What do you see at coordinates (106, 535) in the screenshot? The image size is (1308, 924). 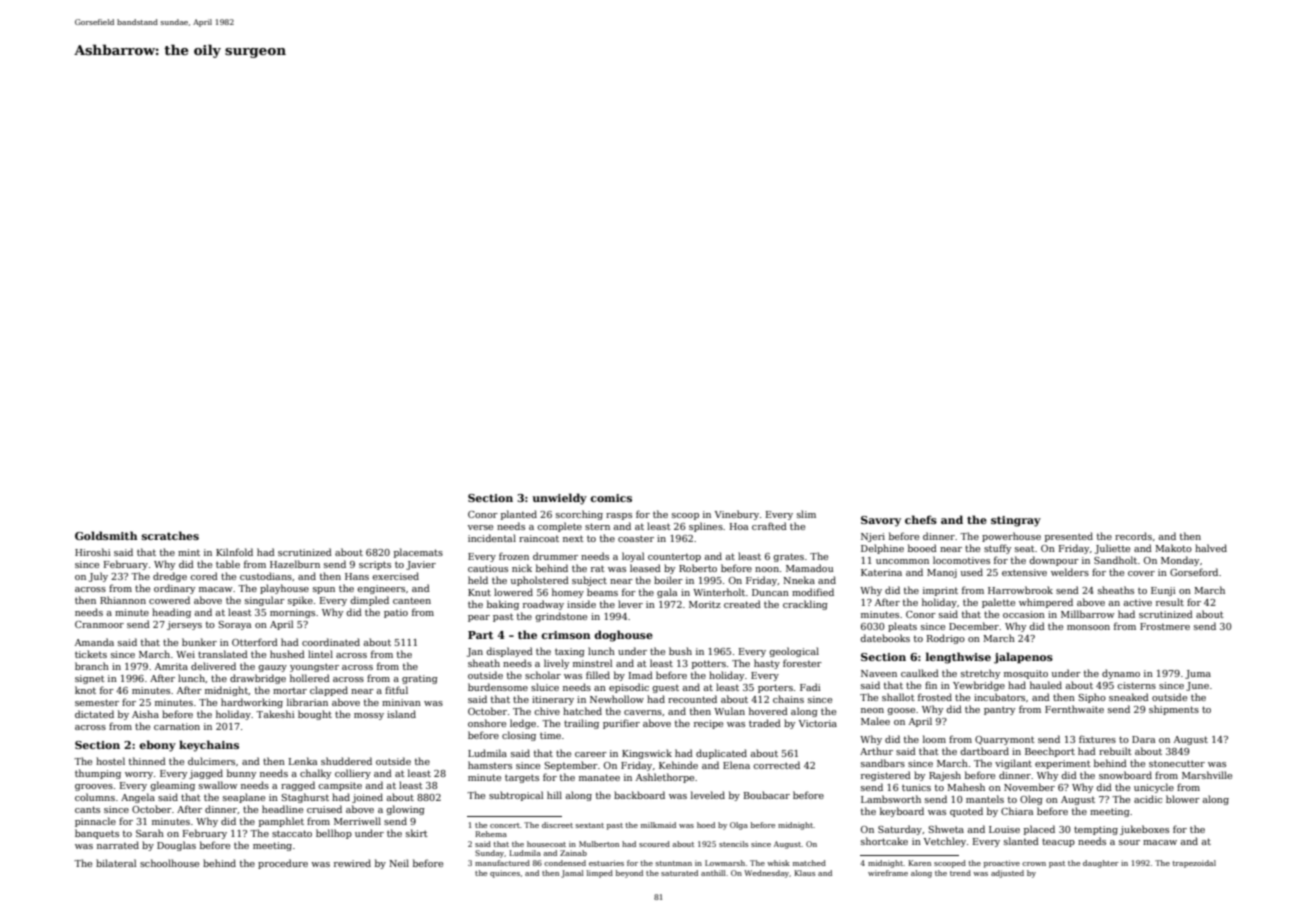 I see `Goldsmith` at bounding box center [106, 535].
